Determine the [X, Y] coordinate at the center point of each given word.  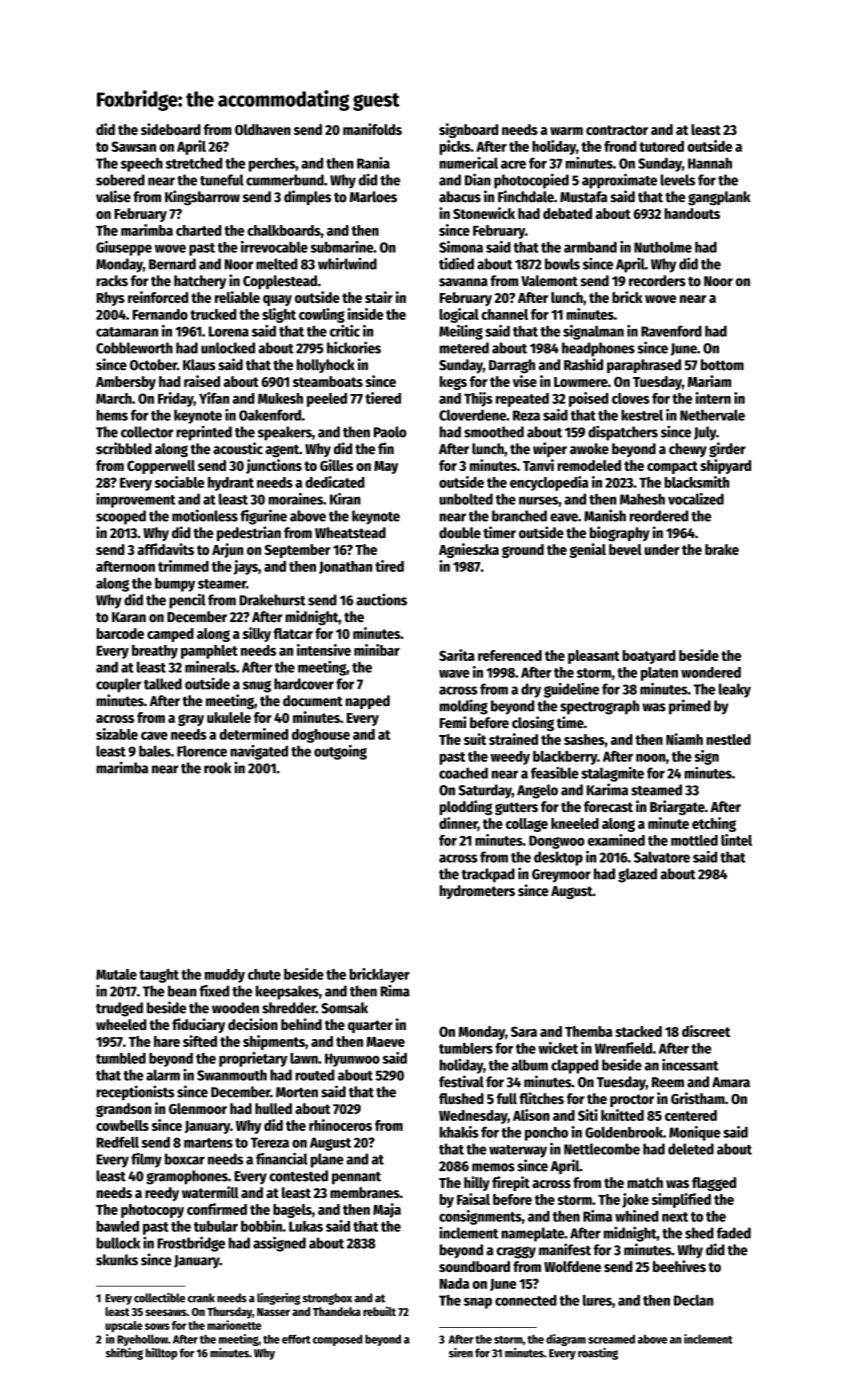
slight [279, 315]
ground [523, 551]
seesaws [166, 1312]
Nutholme [663, 247]
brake [722, 549]
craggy [516, 1252]
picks [455, 147]
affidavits [165, 549]
